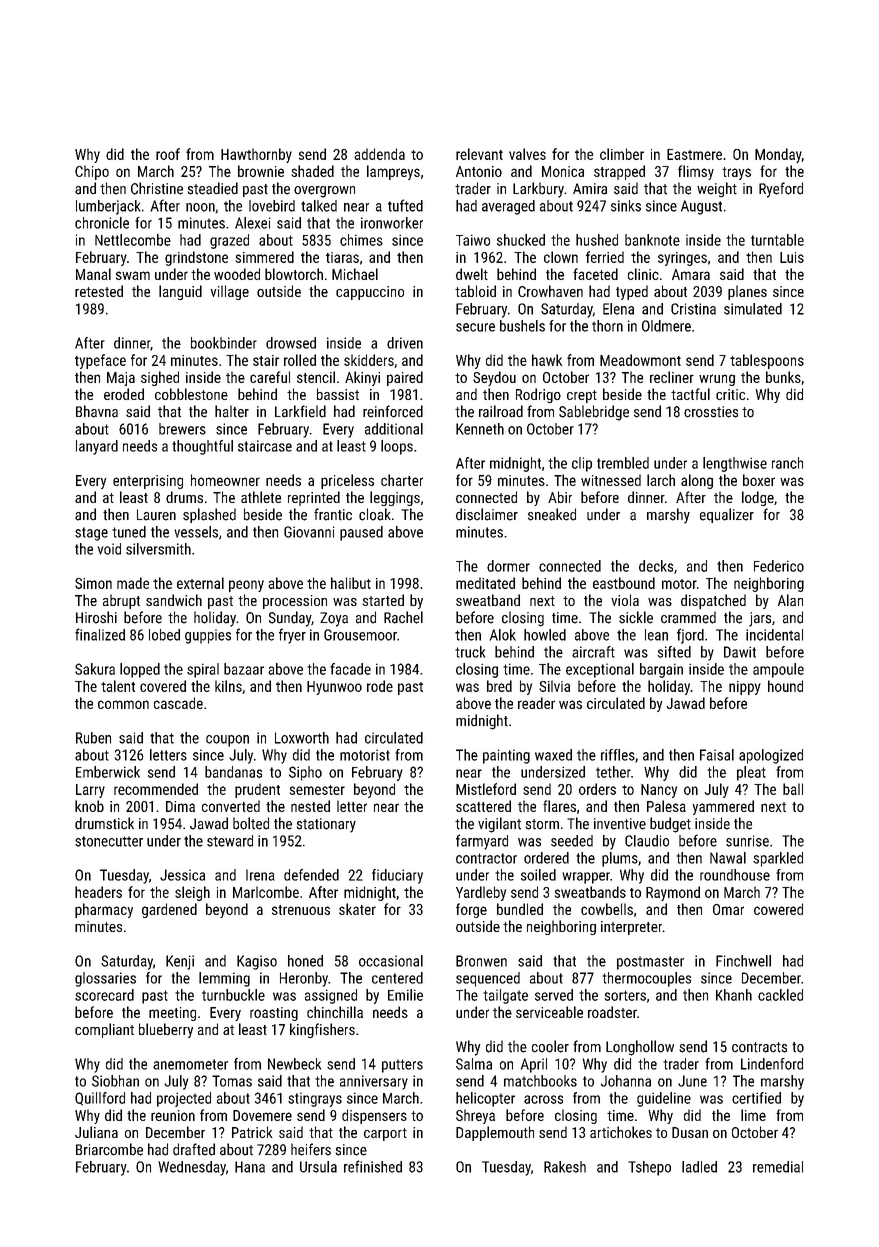 The image size is (879, 1247). I want to click on ranch, so click(787, 463).
